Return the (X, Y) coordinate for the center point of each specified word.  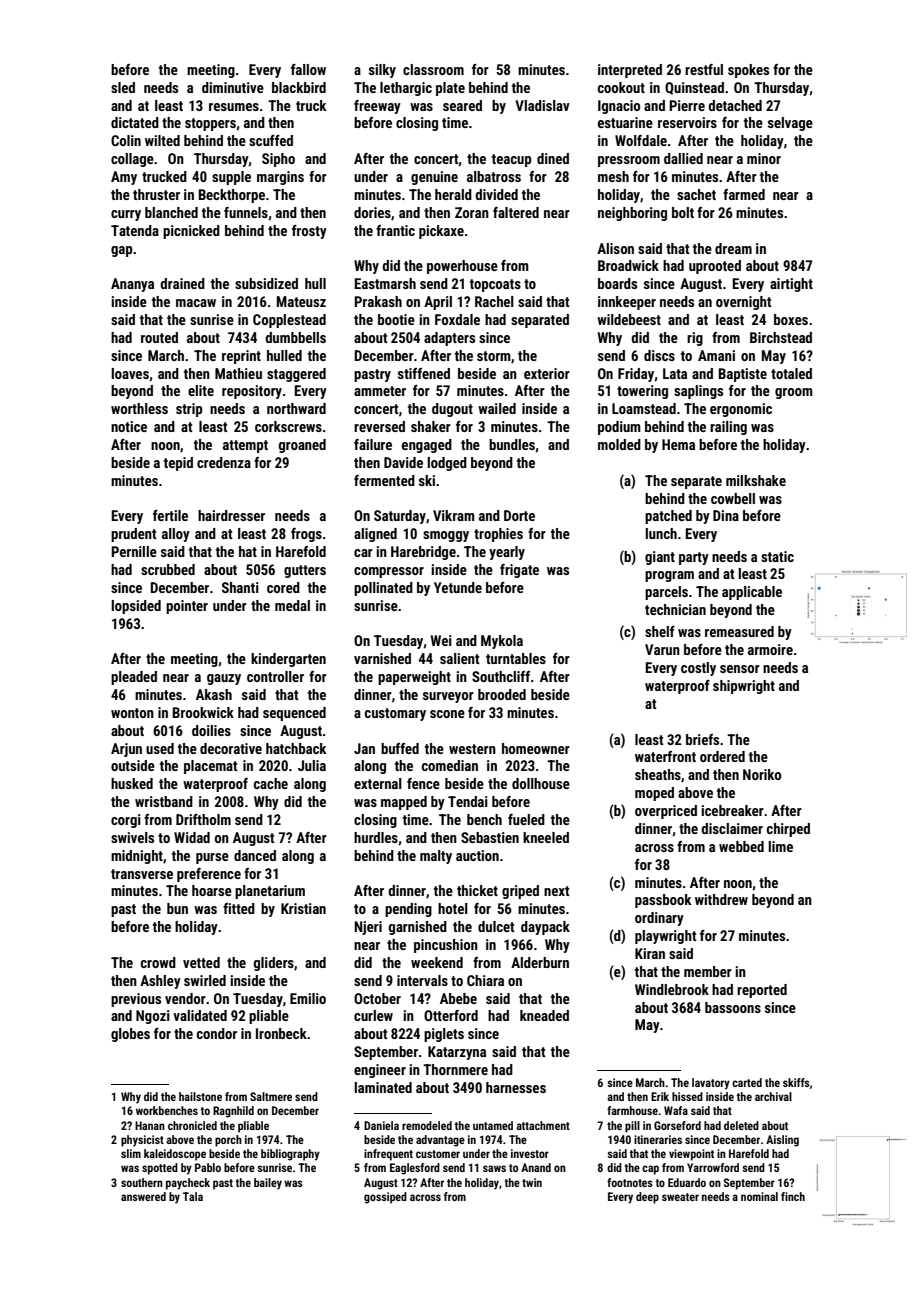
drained (182, 283)
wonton (132, 713)
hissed (687, 1096)
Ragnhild (233, 1112)
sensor (740, 669)
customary (395, 714)
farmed (744, 194)
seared (462, 105)
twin (532, 1182)
